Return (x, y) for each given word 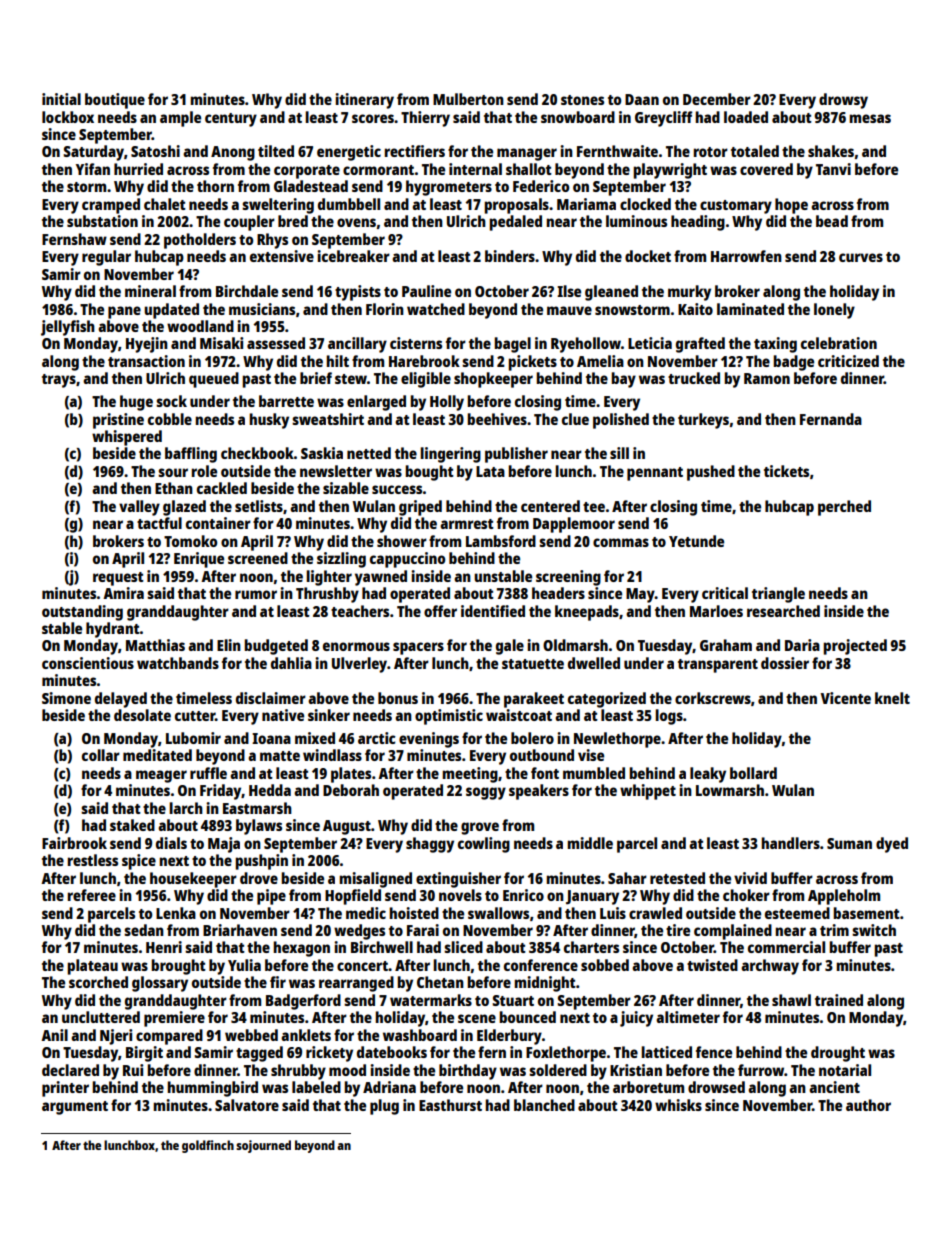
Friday (221, 792)
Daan (642, 99)
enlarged (376, 403)
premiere (174, 1019)
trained (839, 1000)
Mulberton (468, 99)
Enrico (523, 895)
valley (139, 508)
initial (61, 99)
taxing (775, 345)
